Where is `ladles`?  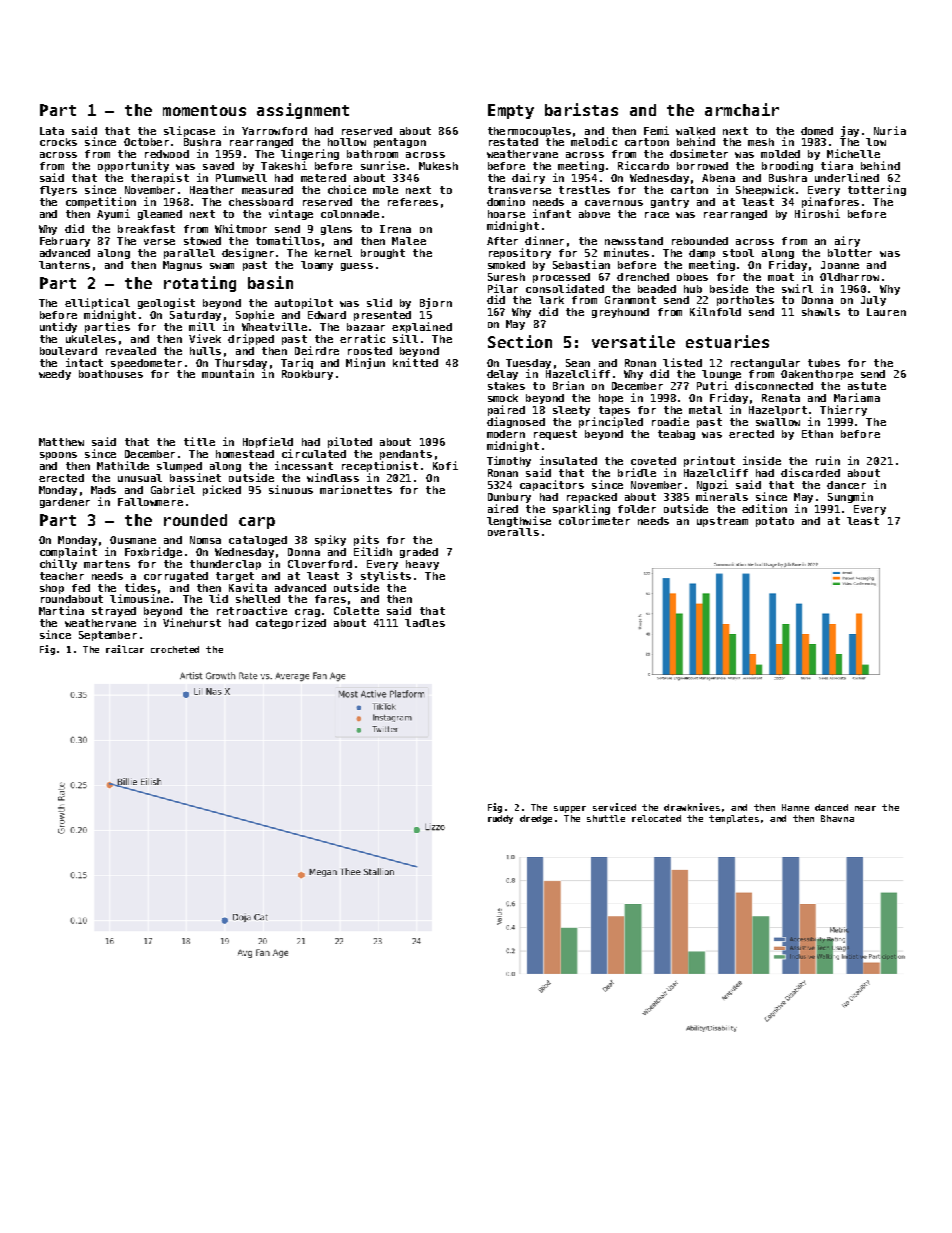
ladles is located at coordinates (425, 623).
